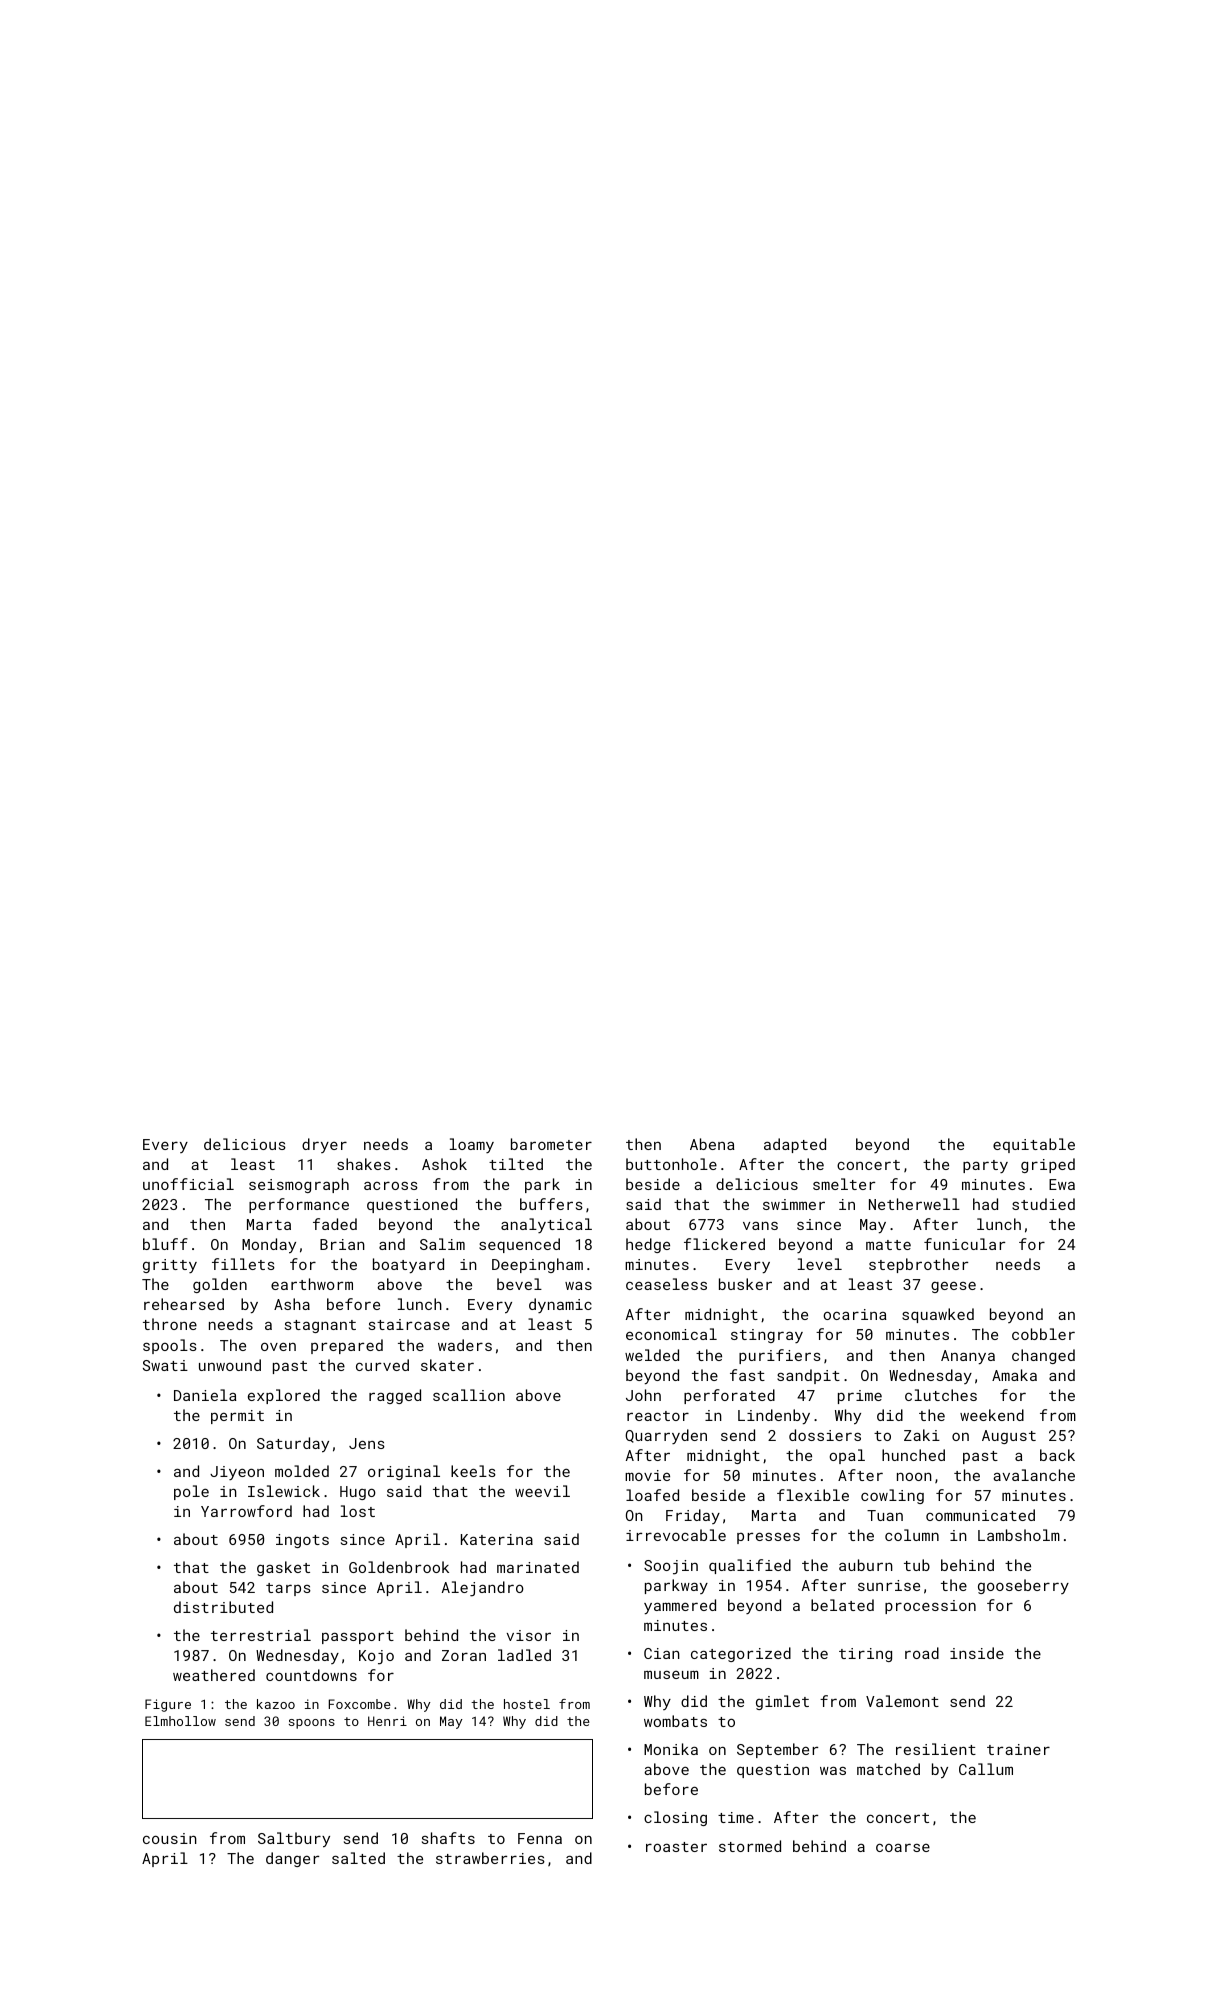 Image resolution: width=1218 pixels, height=2005 pixels. I want to click on Henri, so click(387, 1721).
